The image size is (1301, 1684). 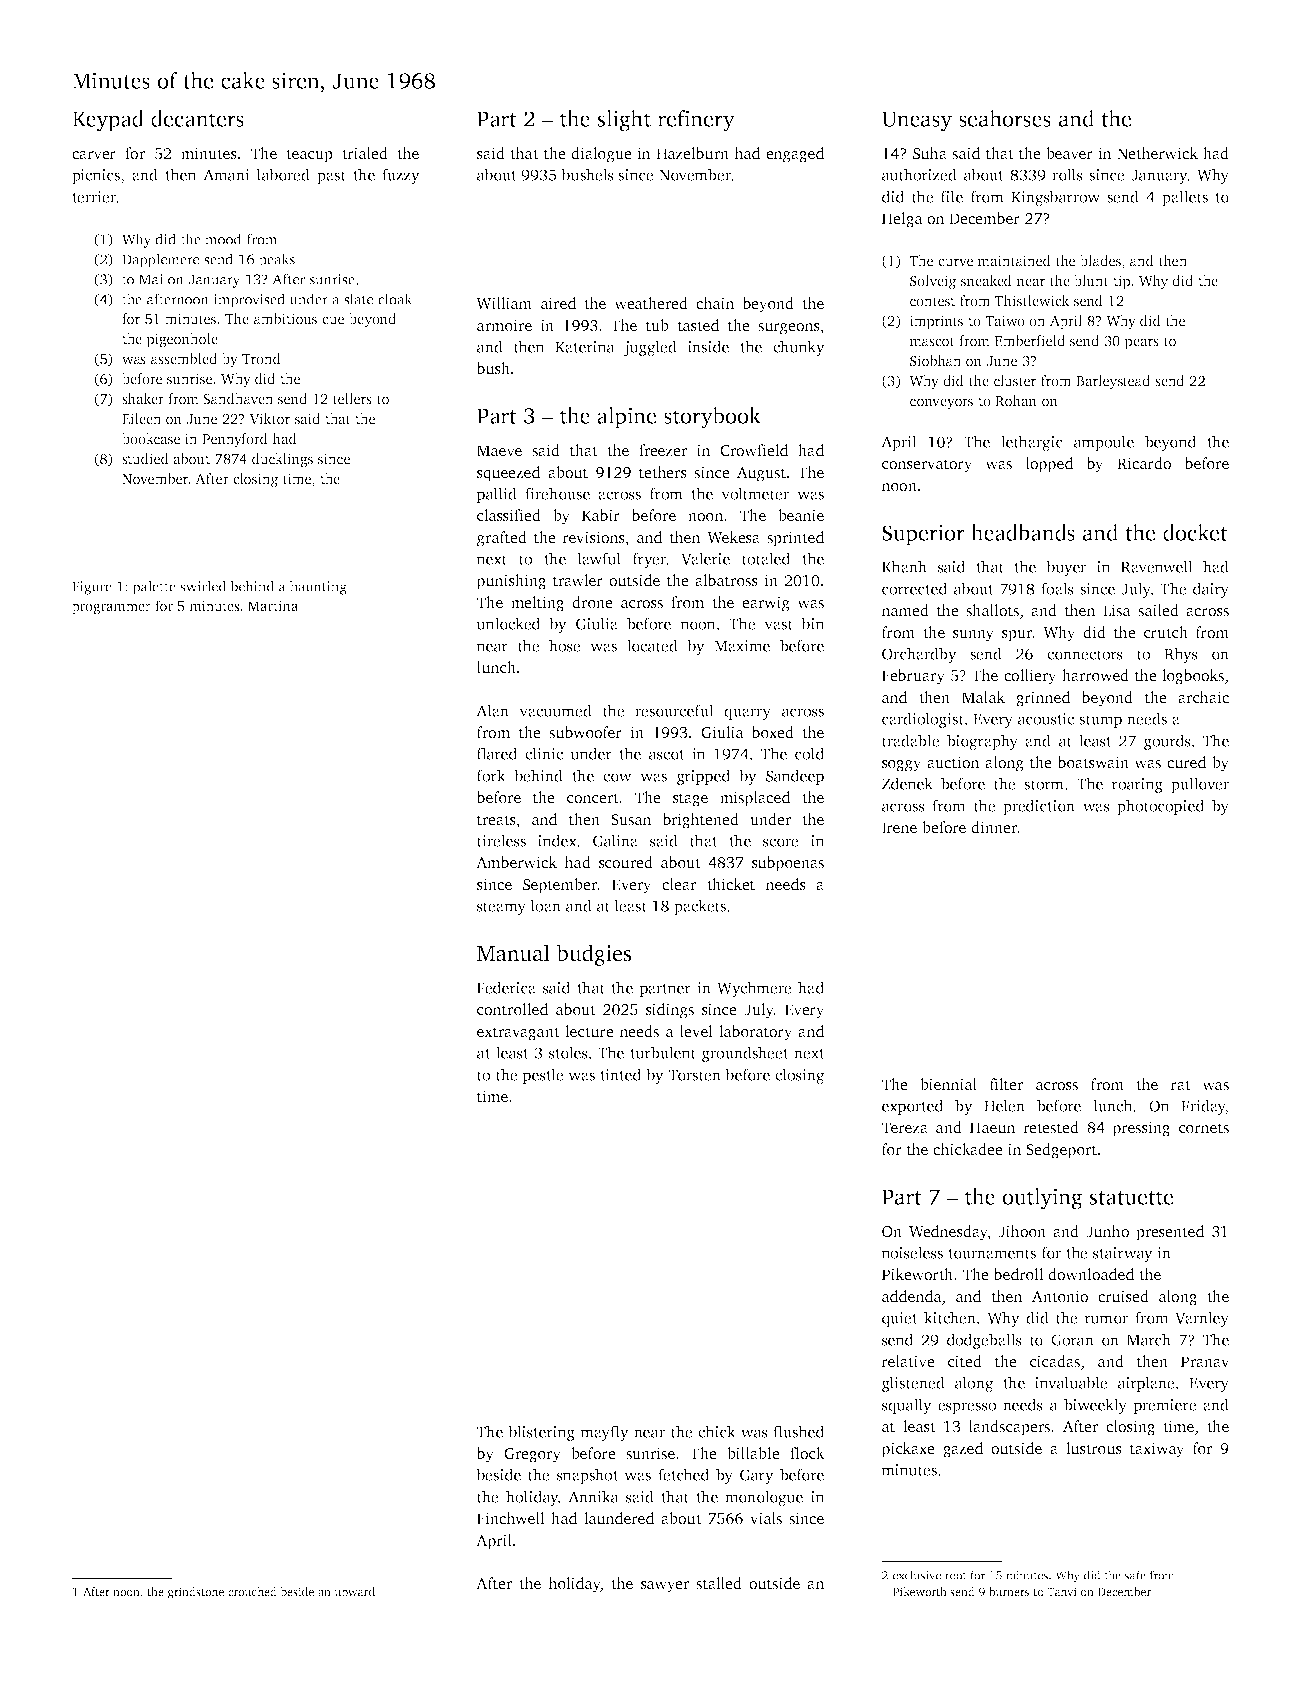 I want to click on noiseless, so click(x=912, y=1252).
